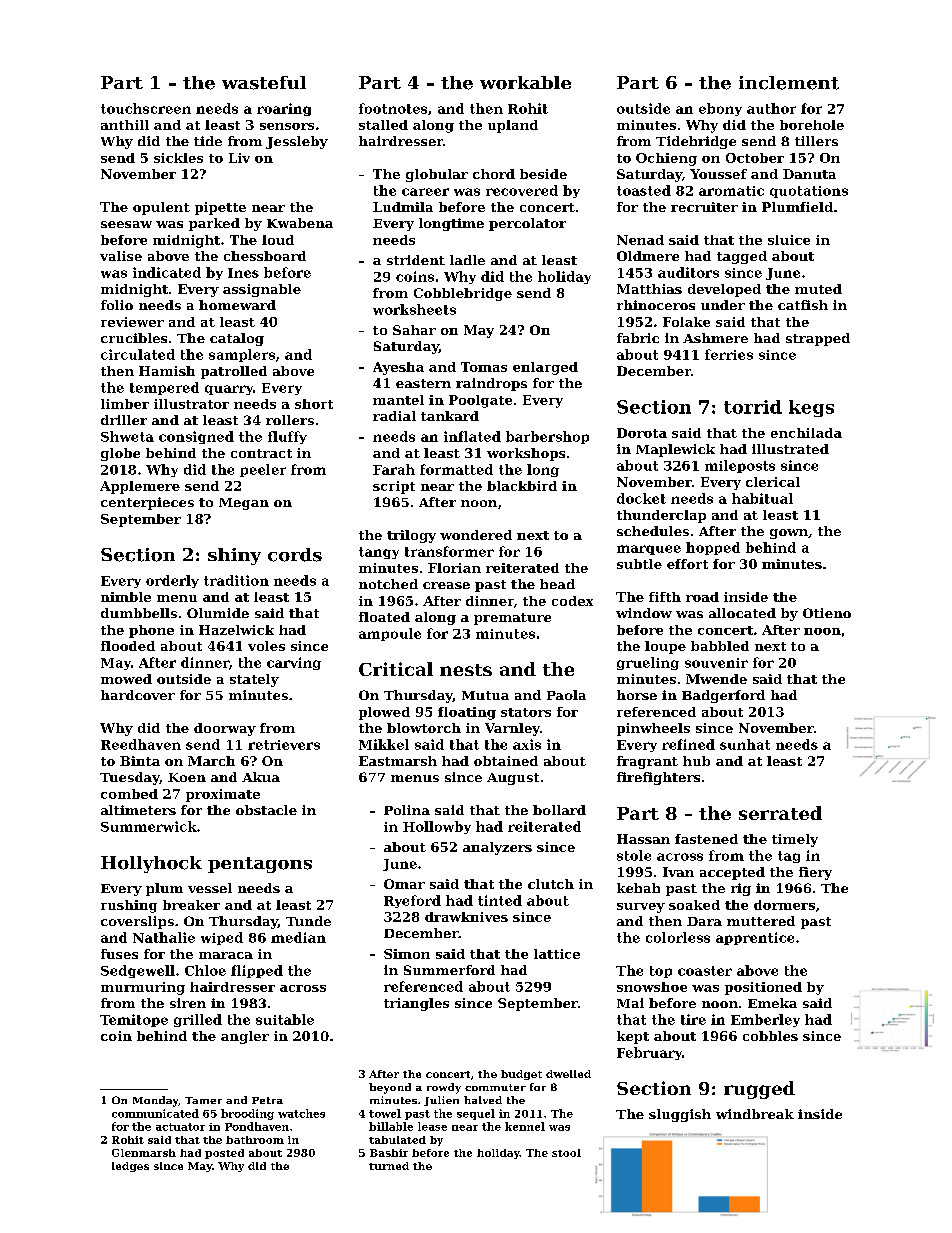 The height and width of the image is (1233, 952). Describe the element at coordinates (144, 1153) in the image. I see `Glenmarsh` at that location.
